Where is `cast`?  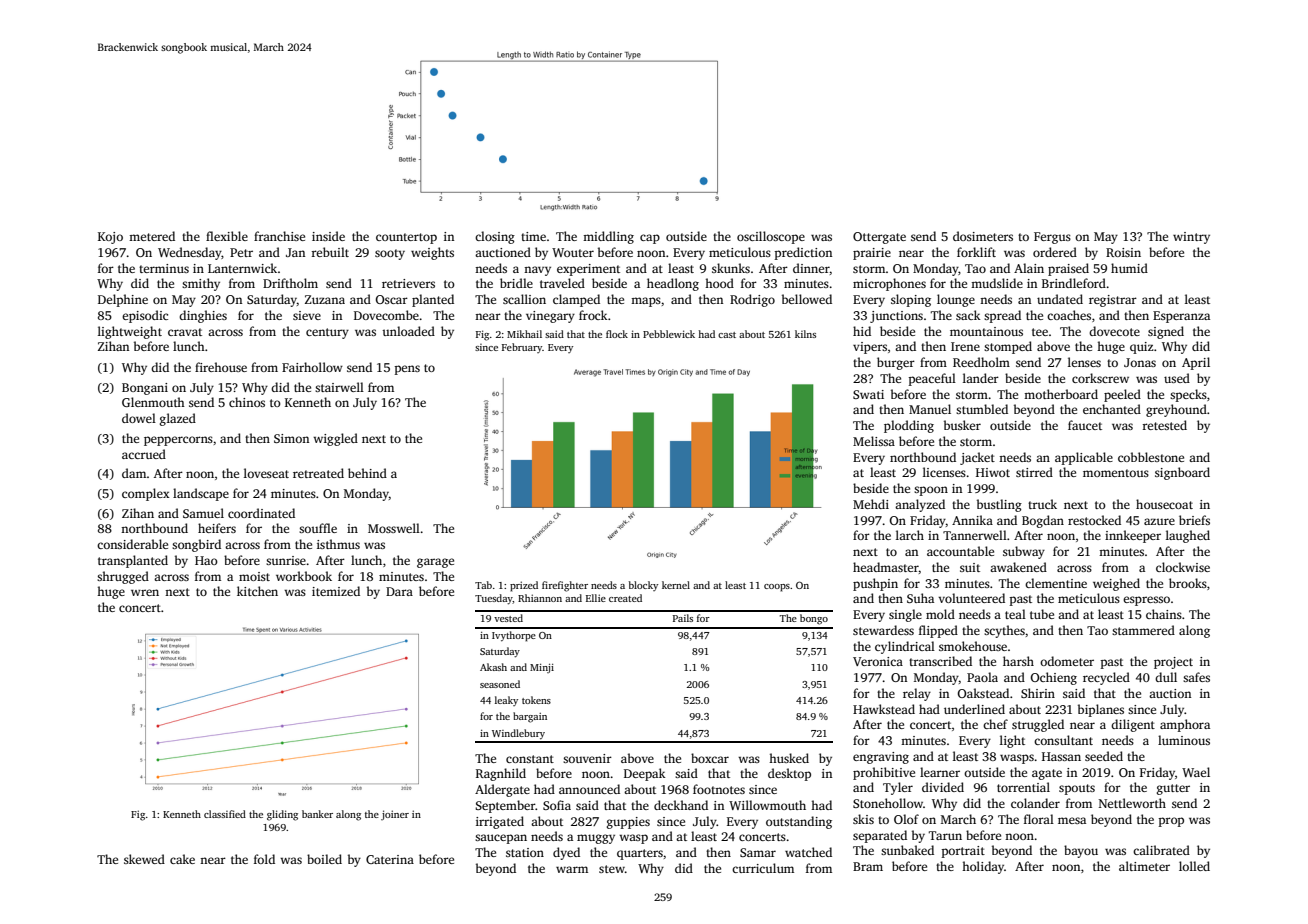 cast is located at coordinates (727, 335).
